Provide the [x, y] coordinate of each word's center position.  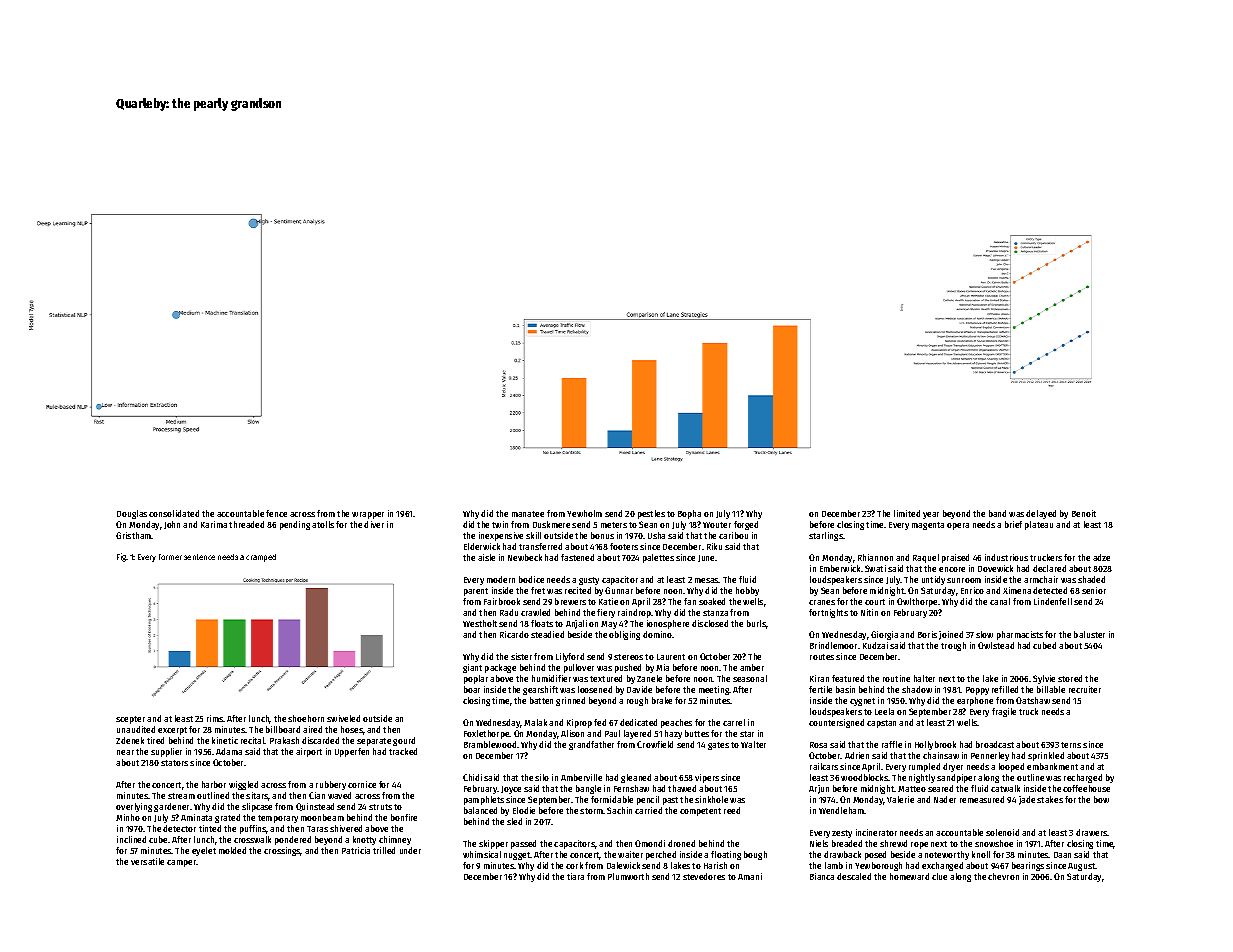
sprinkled [1046, 756]
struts [380, 807]
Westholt [480, 623]
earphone [975, 701]
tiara [575, 876]
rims [215, 718]
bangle [588, 789]
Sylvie [1044, 679]
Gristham [134, 535]
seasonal [750, 678]
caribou [733, 535]
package [500, 668]
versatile [147, 861]
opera [958, 526]
